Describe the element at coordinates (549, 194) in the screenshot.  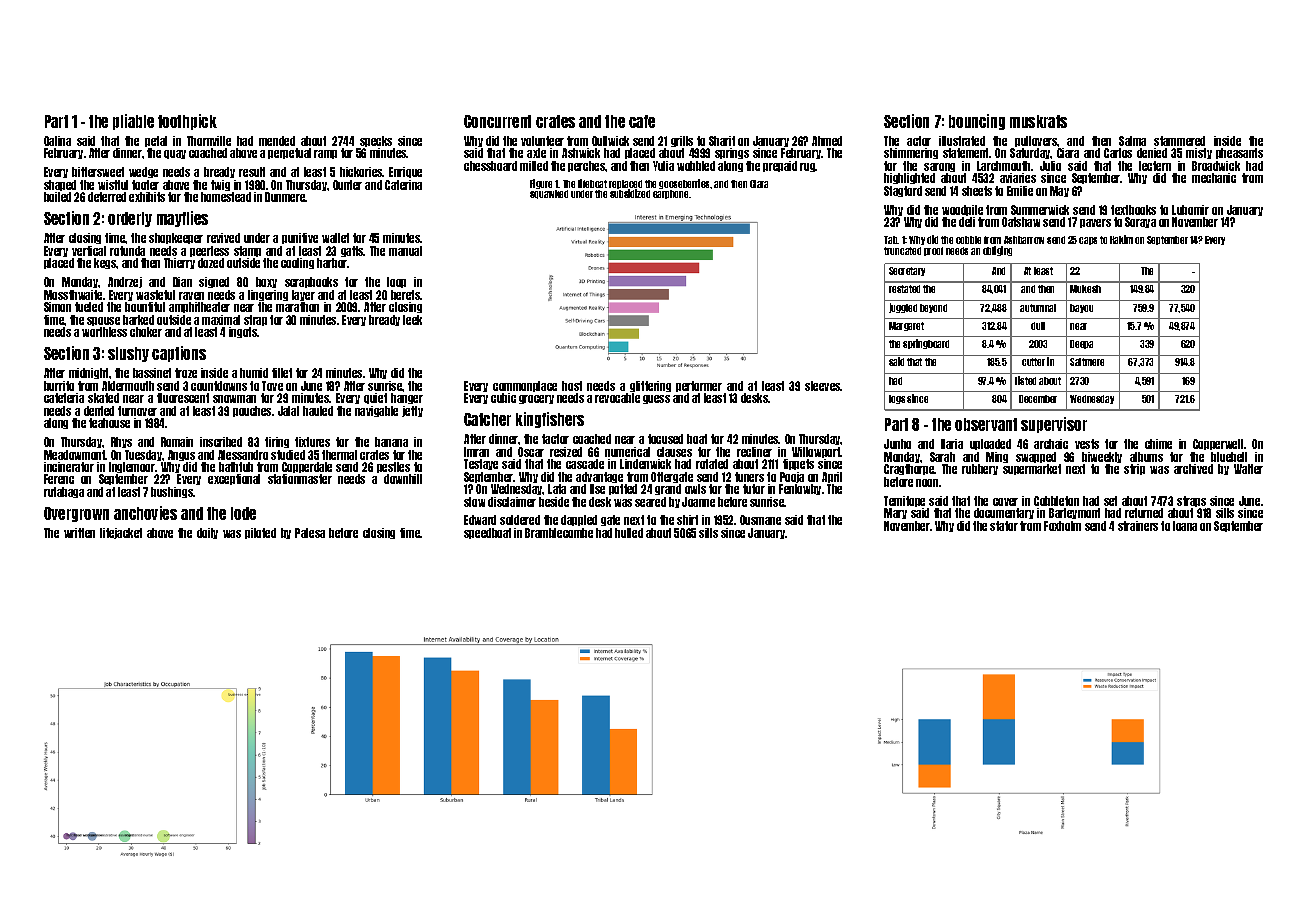
I see `squawked` at that location.
